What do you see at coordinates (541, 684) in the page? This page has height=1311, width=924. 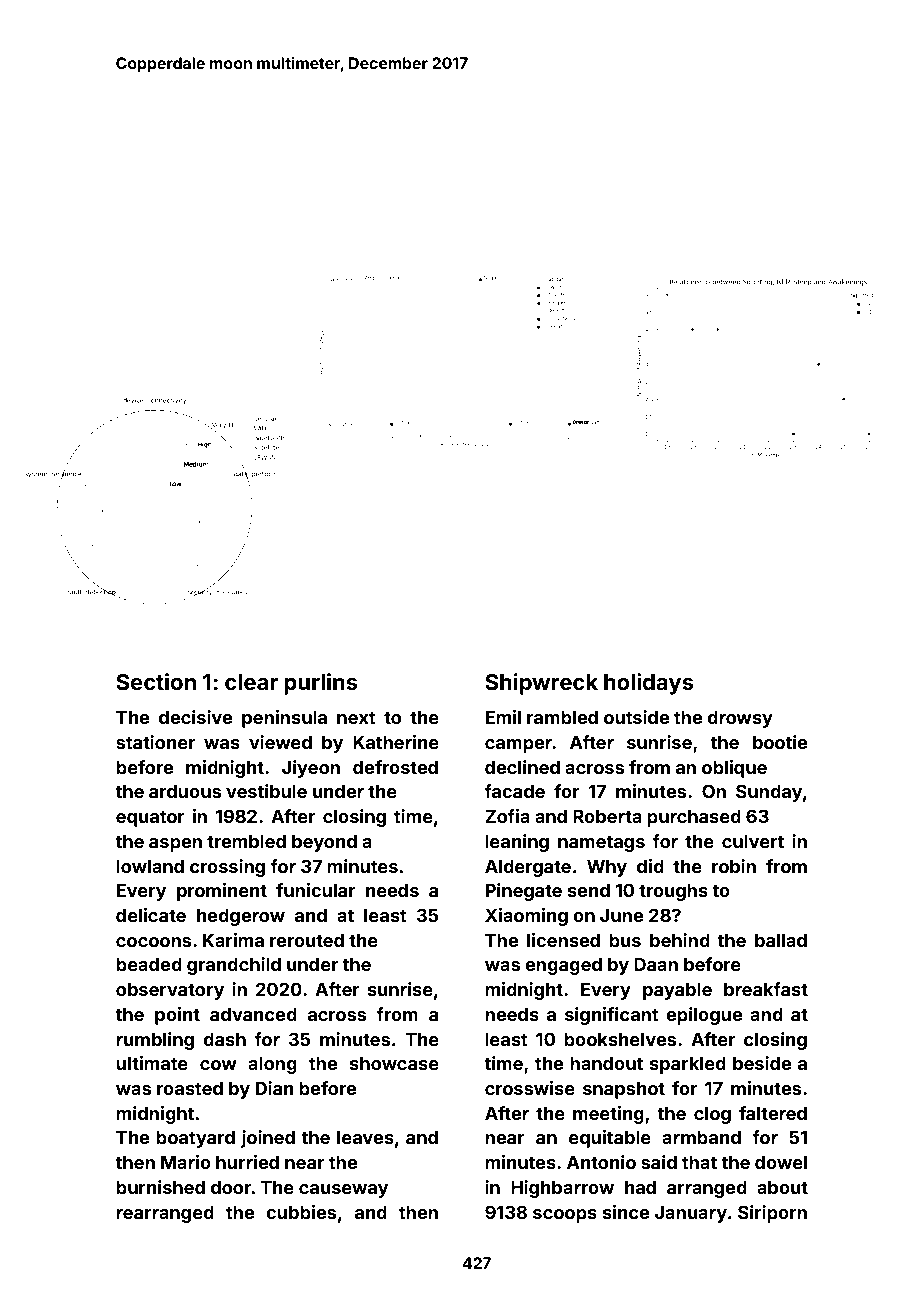 I see `Shipwreck` at bounding box center [541, 684].
